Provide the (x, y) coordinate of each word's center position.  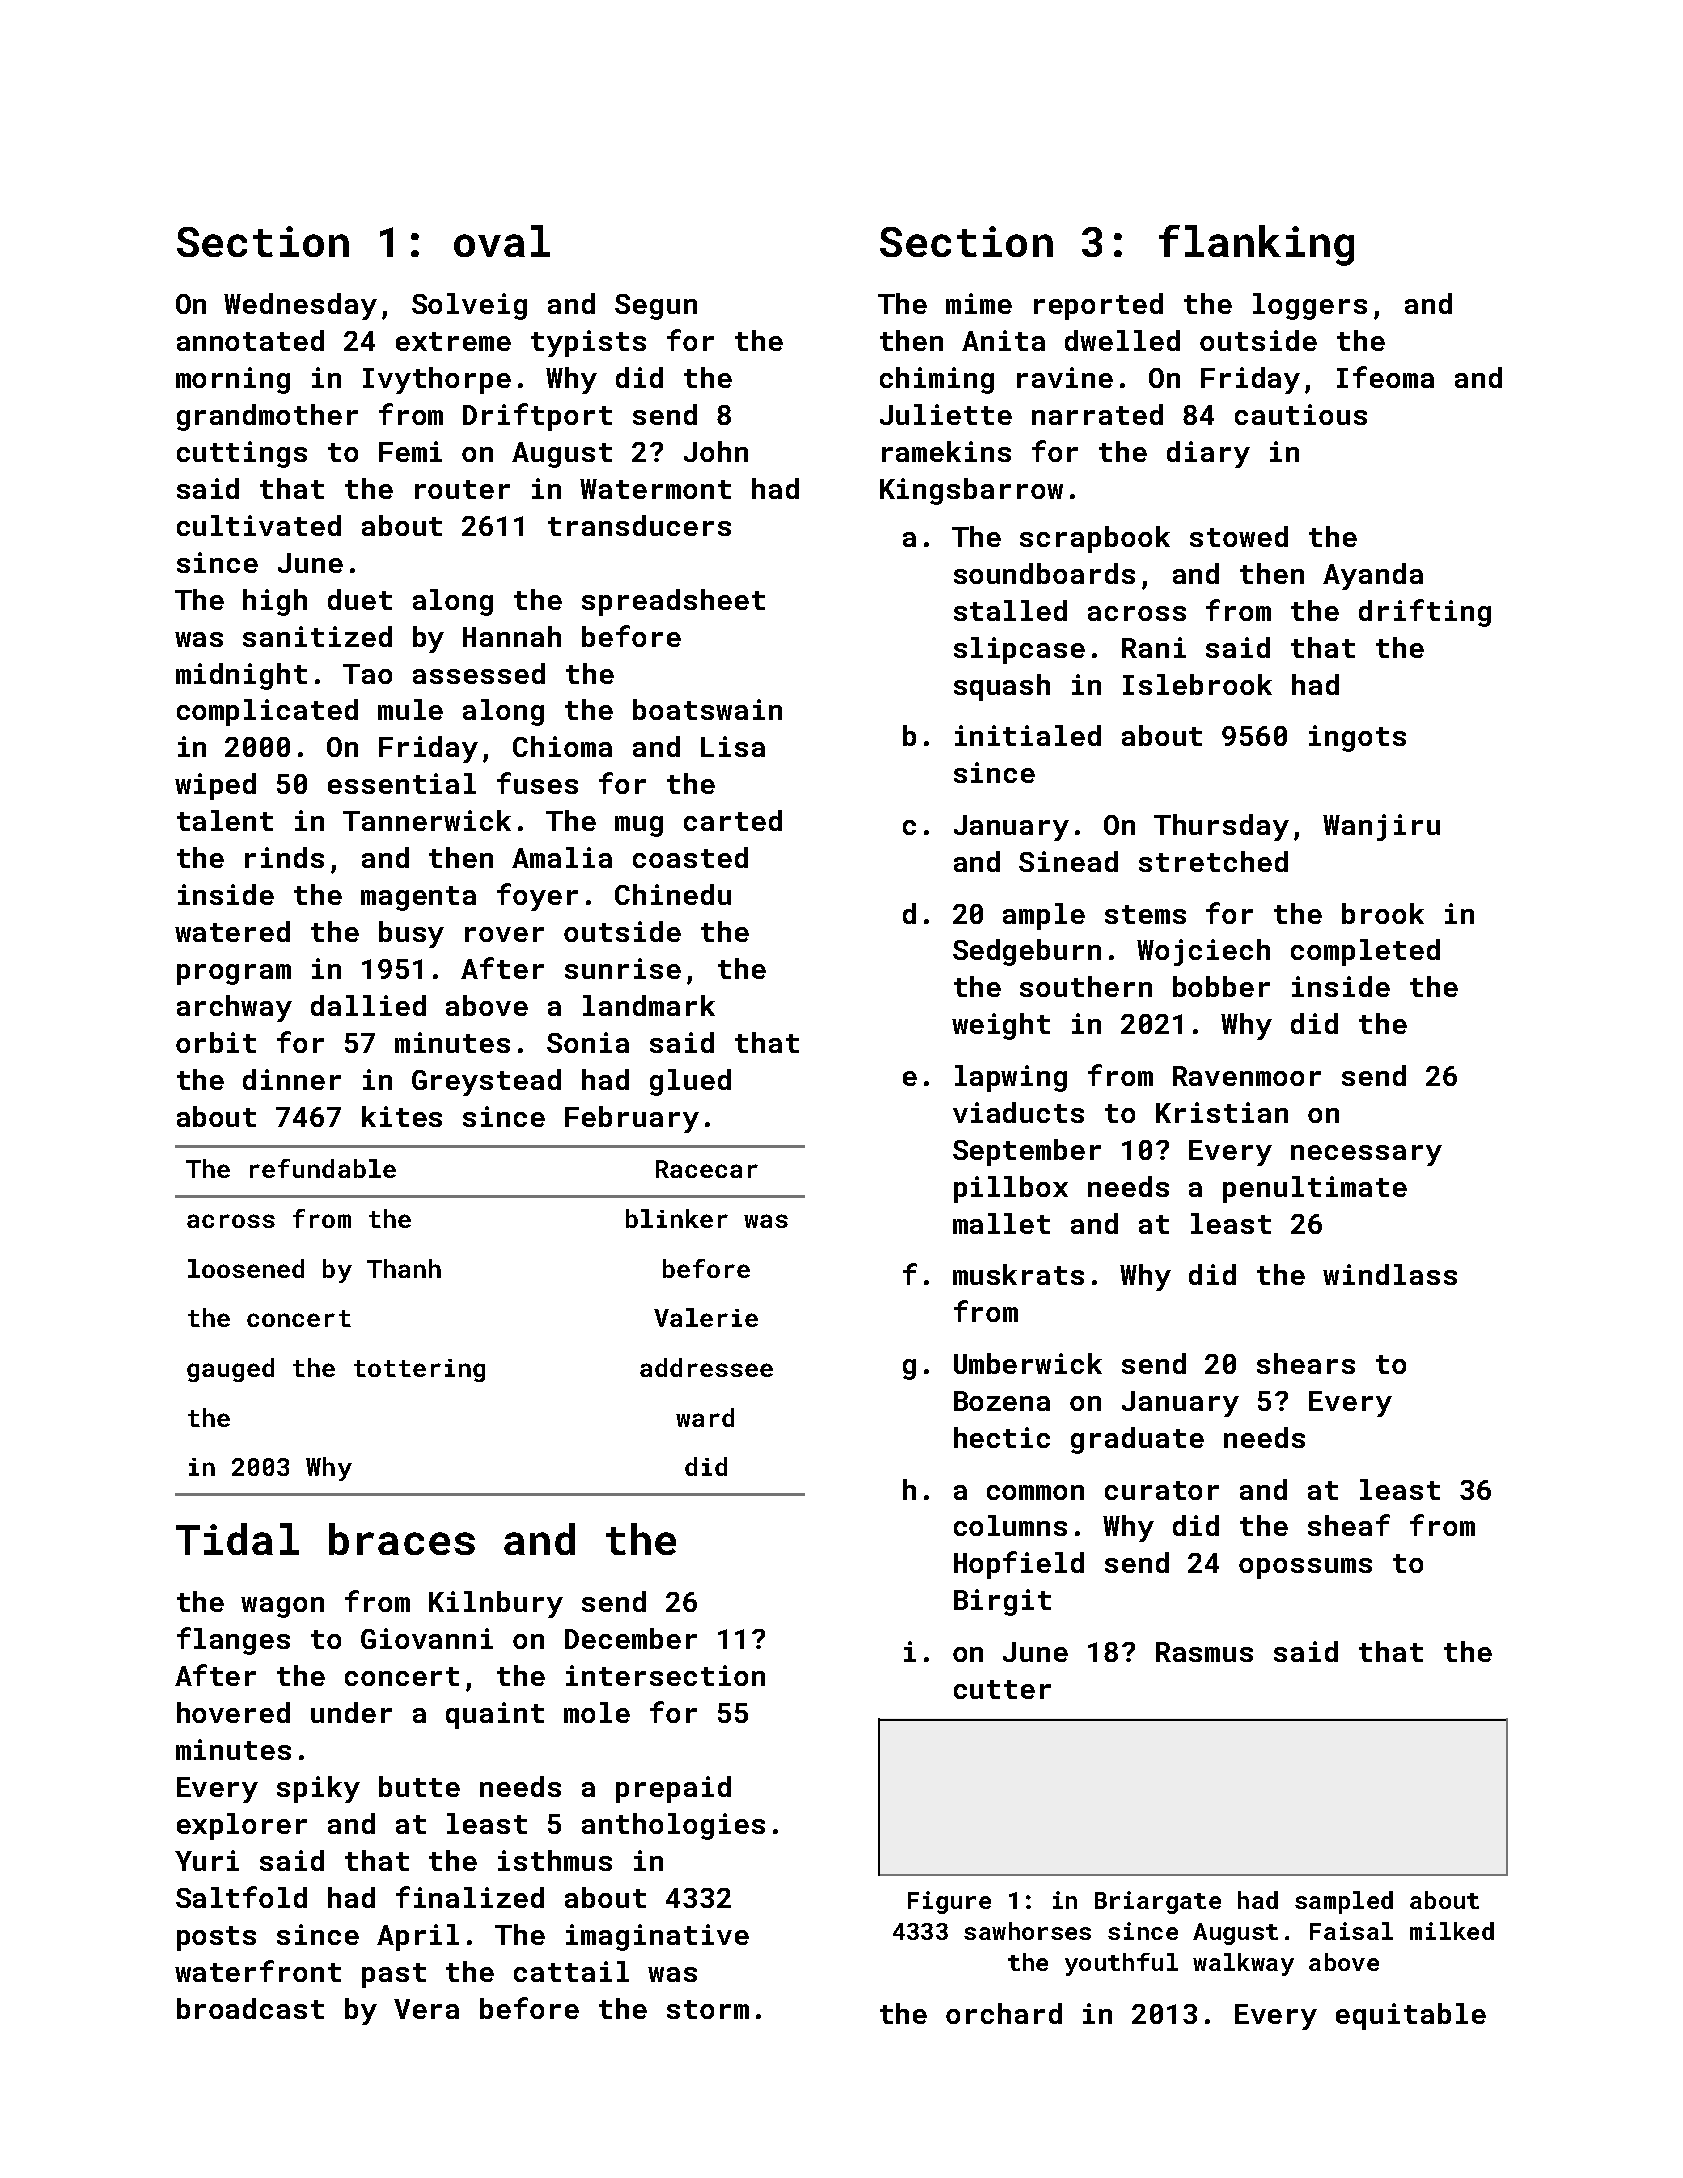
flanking (1256, 245)
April (418, 1937)
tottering (419, 1370)
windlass (1390, 1274)
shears (1306, 1363)
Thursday (1221, 827)
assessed (479, 673)
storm (708, 2009)
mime (979, 303)
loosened (246, 1268)
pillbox (1011, 1189)
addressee (706, 1367)
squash (1002, 687)
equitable (1411, 2016)
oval (502, 241)
